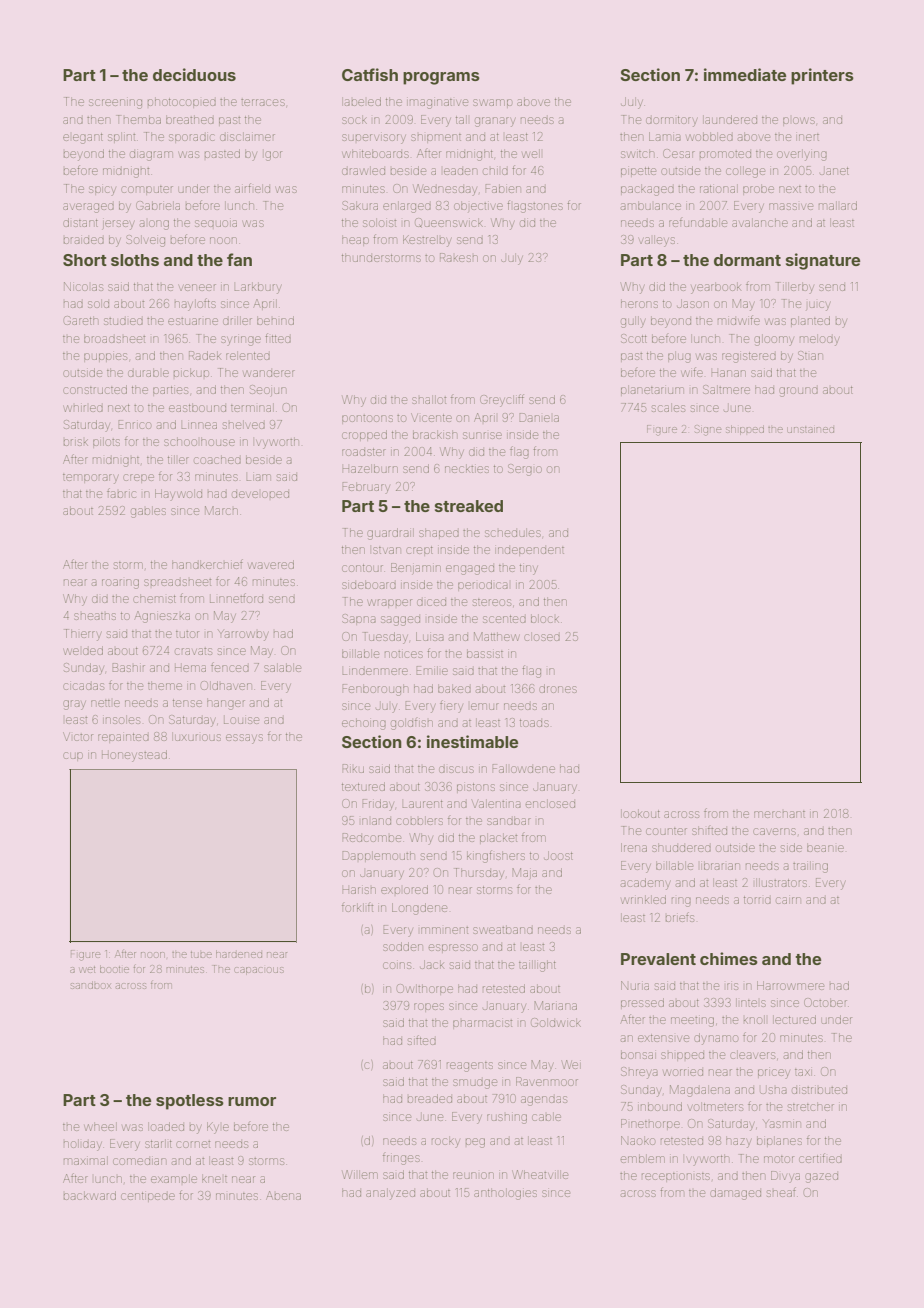 This screenshot has width=924, height=1308. What do you see at coordinates (397, 965) in the screenshot?
I see `coins` at bounding box center [397, 965].
